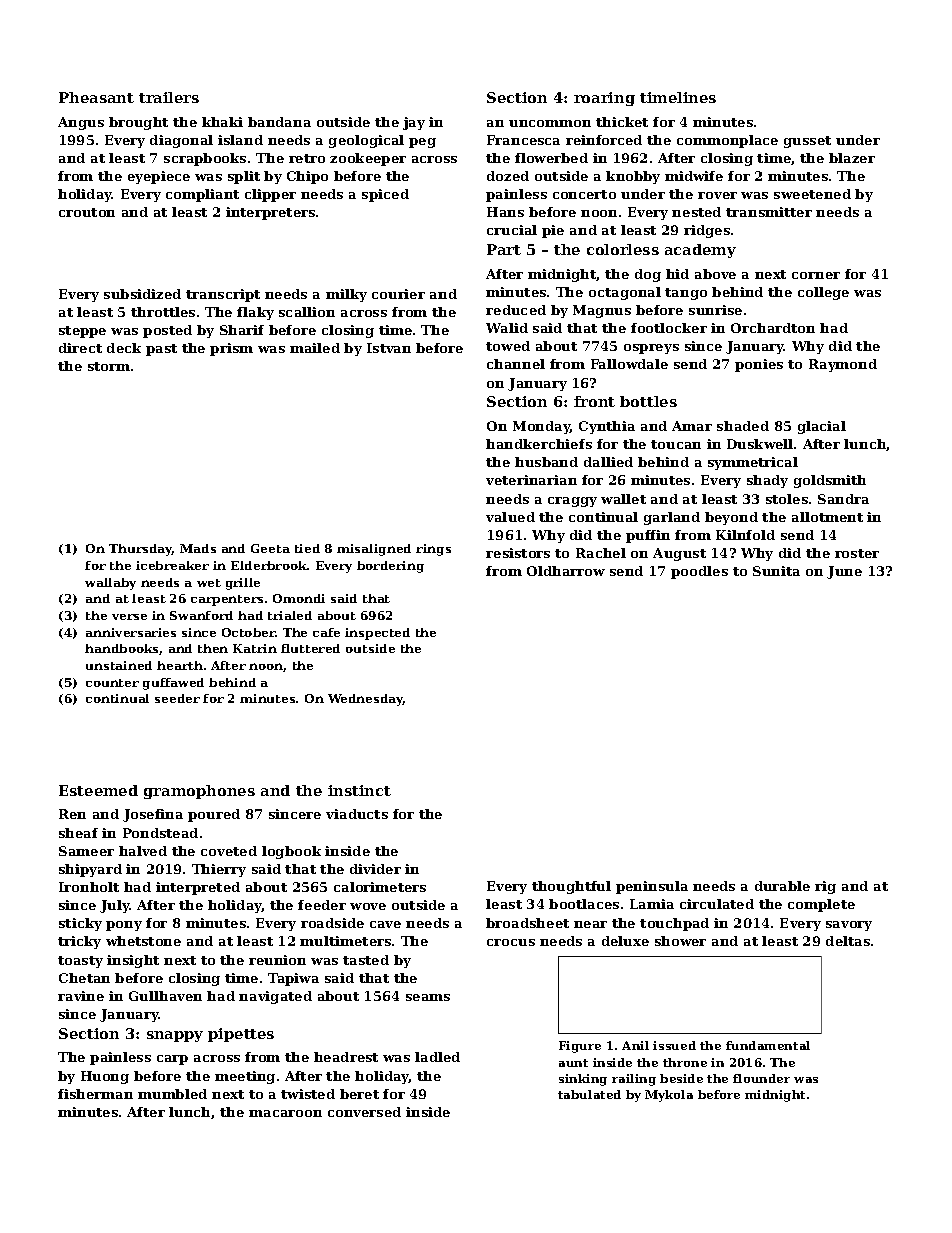 The image size is (952, 1233). Describe the element at coordinates (96, 97) in the screenshot. I see `Pheasant` at that location.
